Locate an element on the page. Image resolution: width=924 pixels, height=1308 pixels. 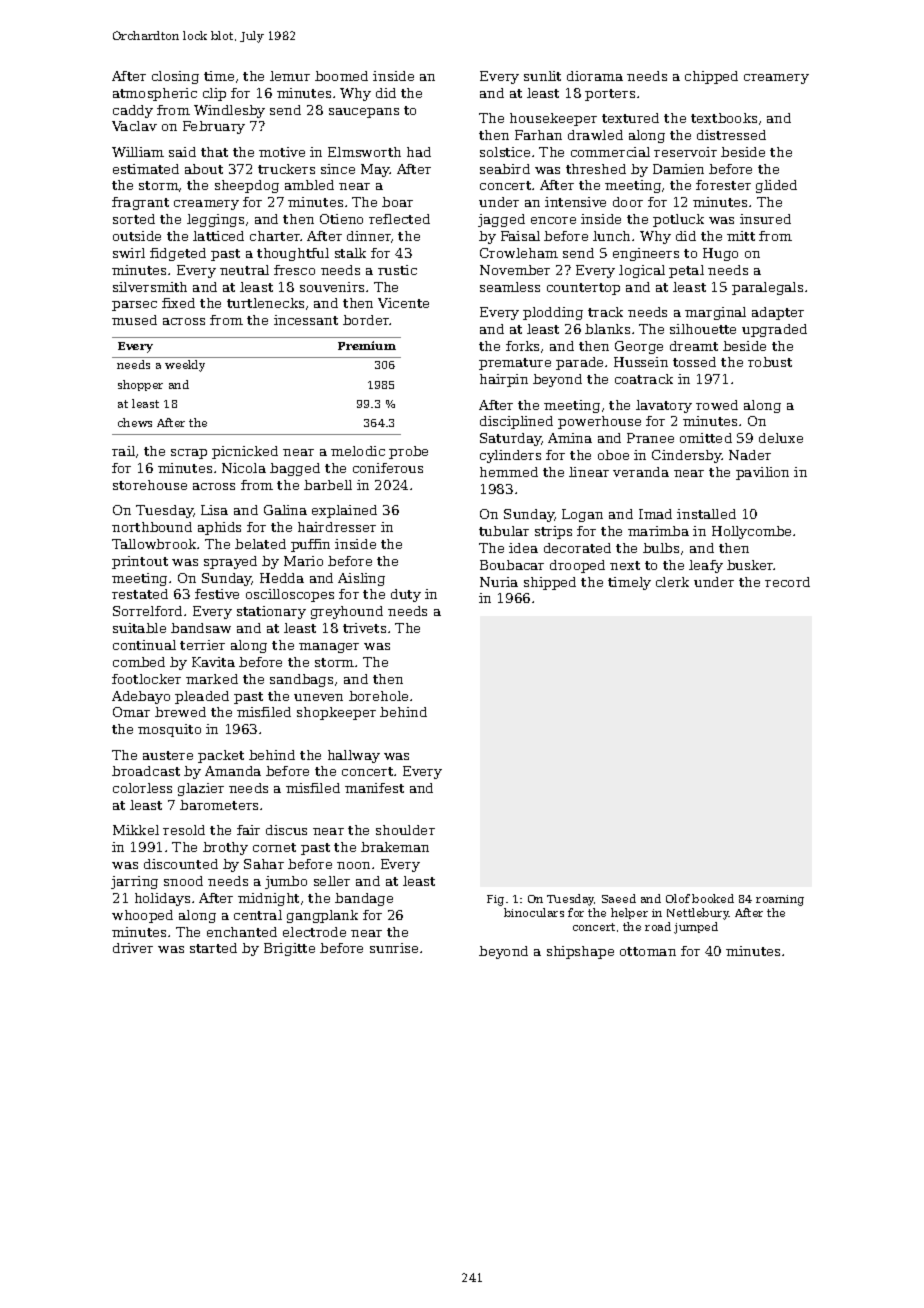
Nicola is located at coordinates (244, 468).
